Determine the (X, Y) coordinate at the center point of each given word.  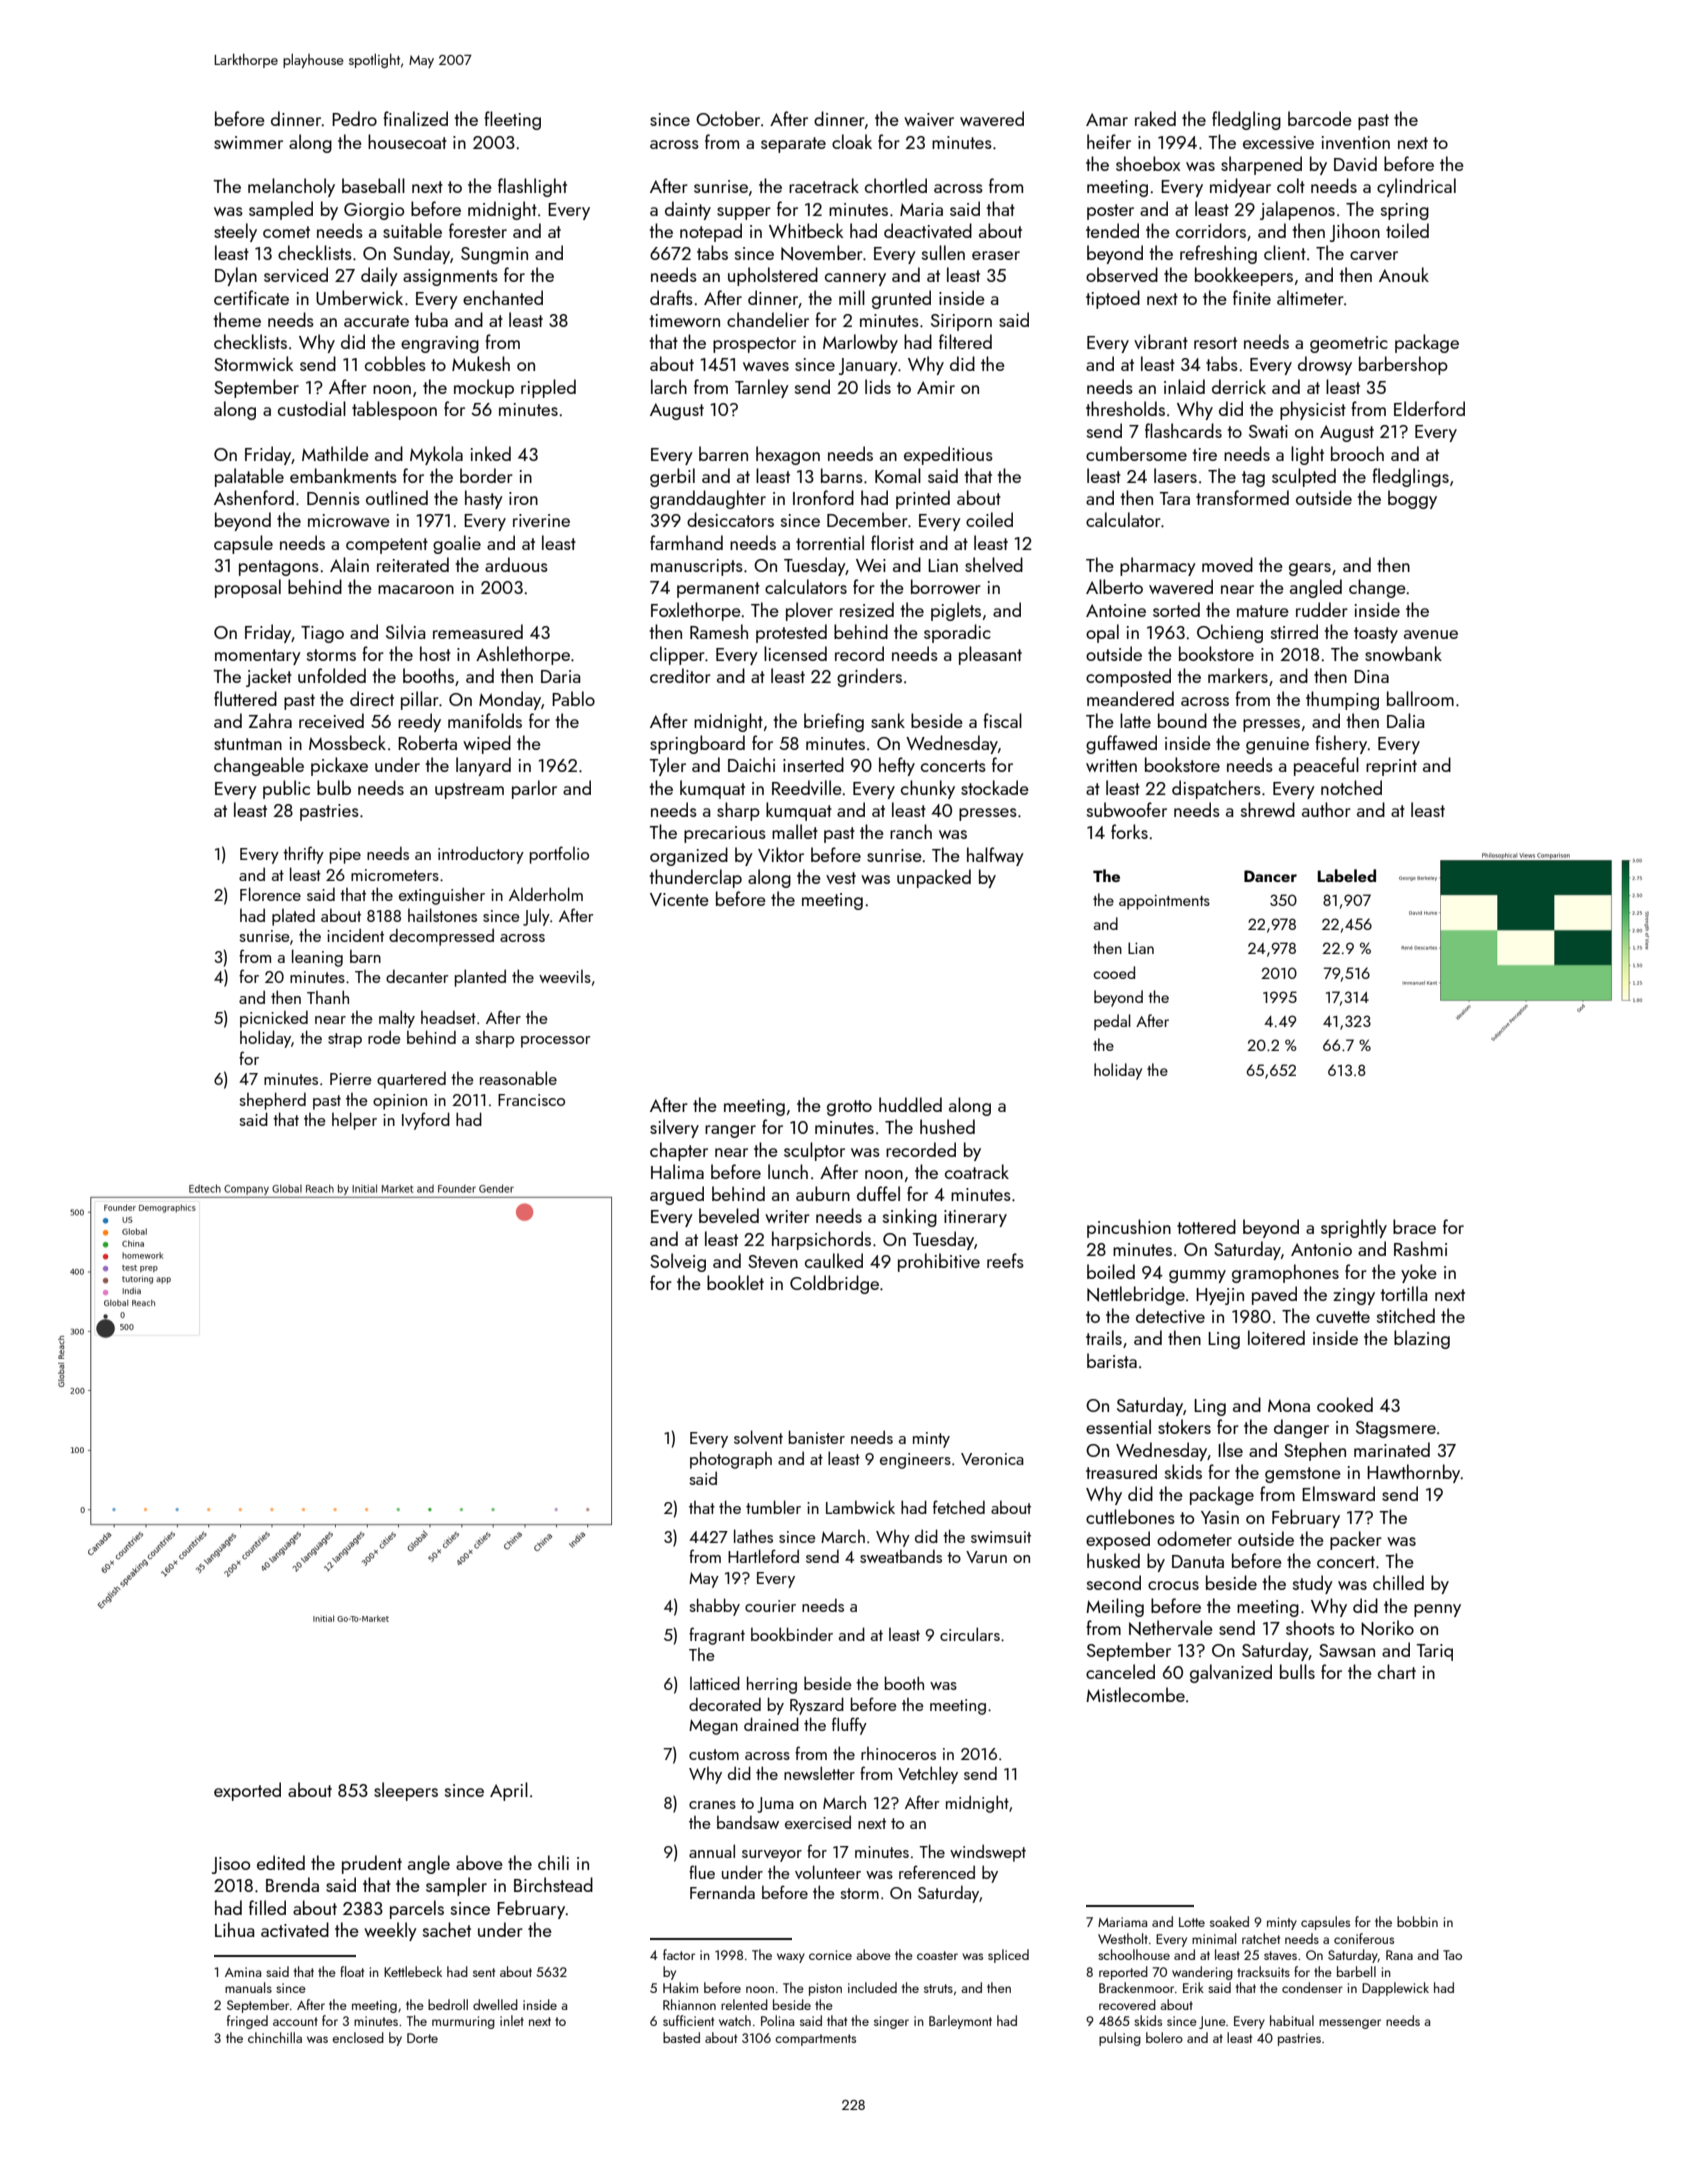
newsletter (819, 1773)
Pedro (354, 118)
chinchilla (275, 2037)
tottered (1206, 1226)
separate (793, 145)
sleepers (406, 1791)
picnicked (274, 1019)
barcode (1320, 118)
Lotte (1192, 1922)
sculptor (814, 1151)
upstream (469, 791)
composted (1128, 677)
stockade (995, 787)
